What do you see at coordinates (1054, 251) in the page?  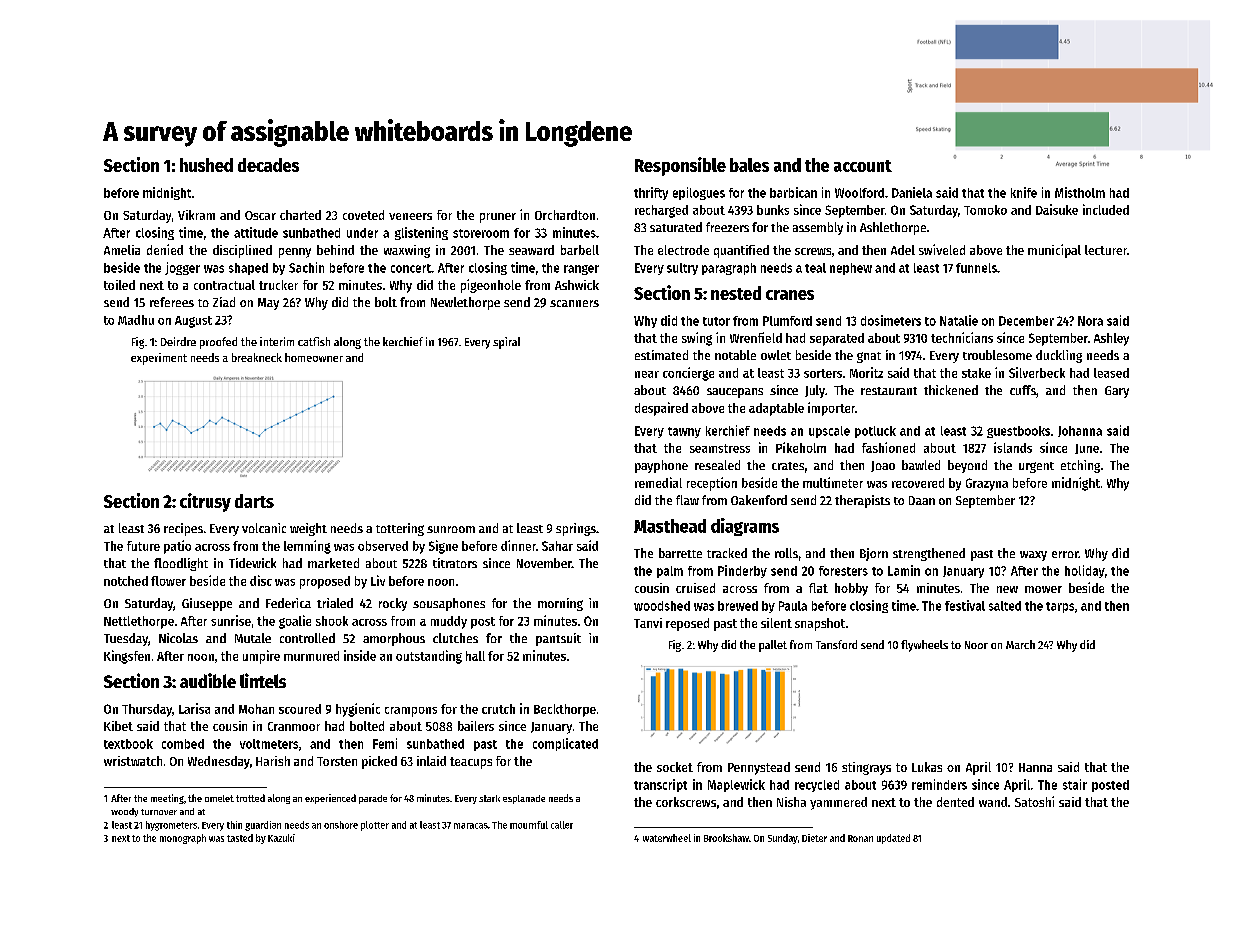 I see `municipal` at bounding box center [1054, 251].
